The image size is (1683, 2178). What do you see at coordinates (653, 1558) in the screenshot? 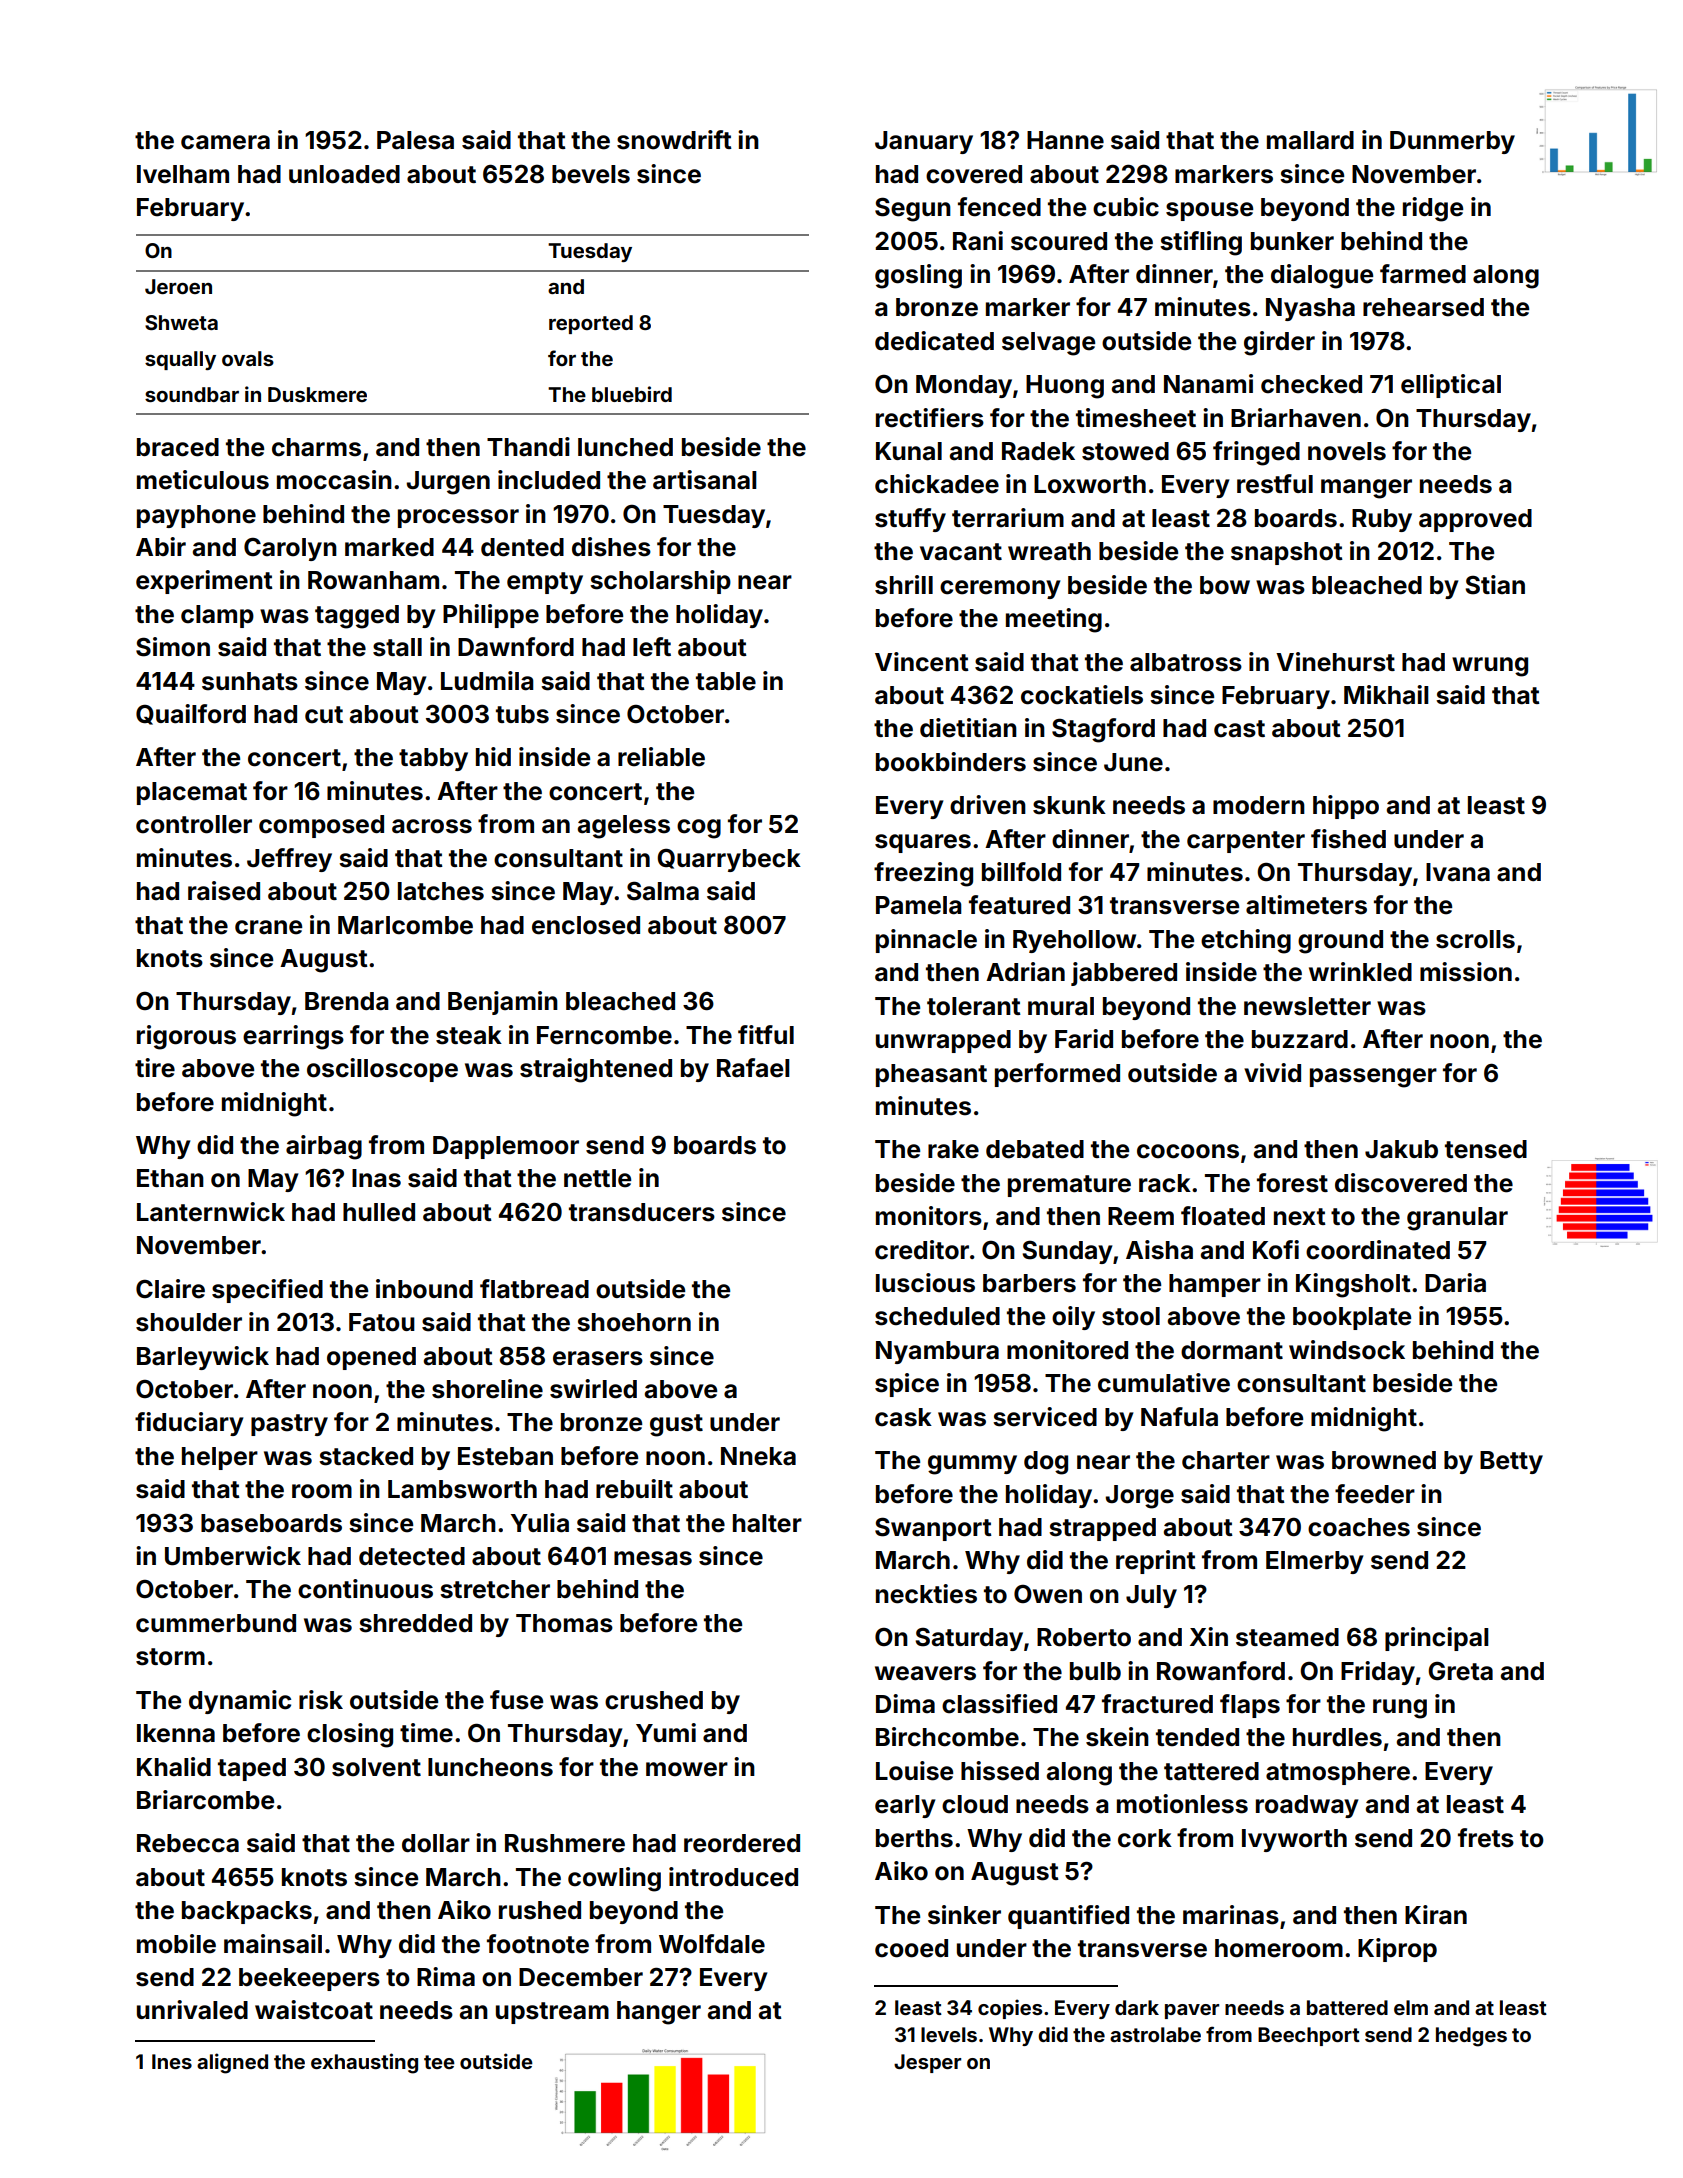
I see `mesas` at bounding box center [653, 1558].
